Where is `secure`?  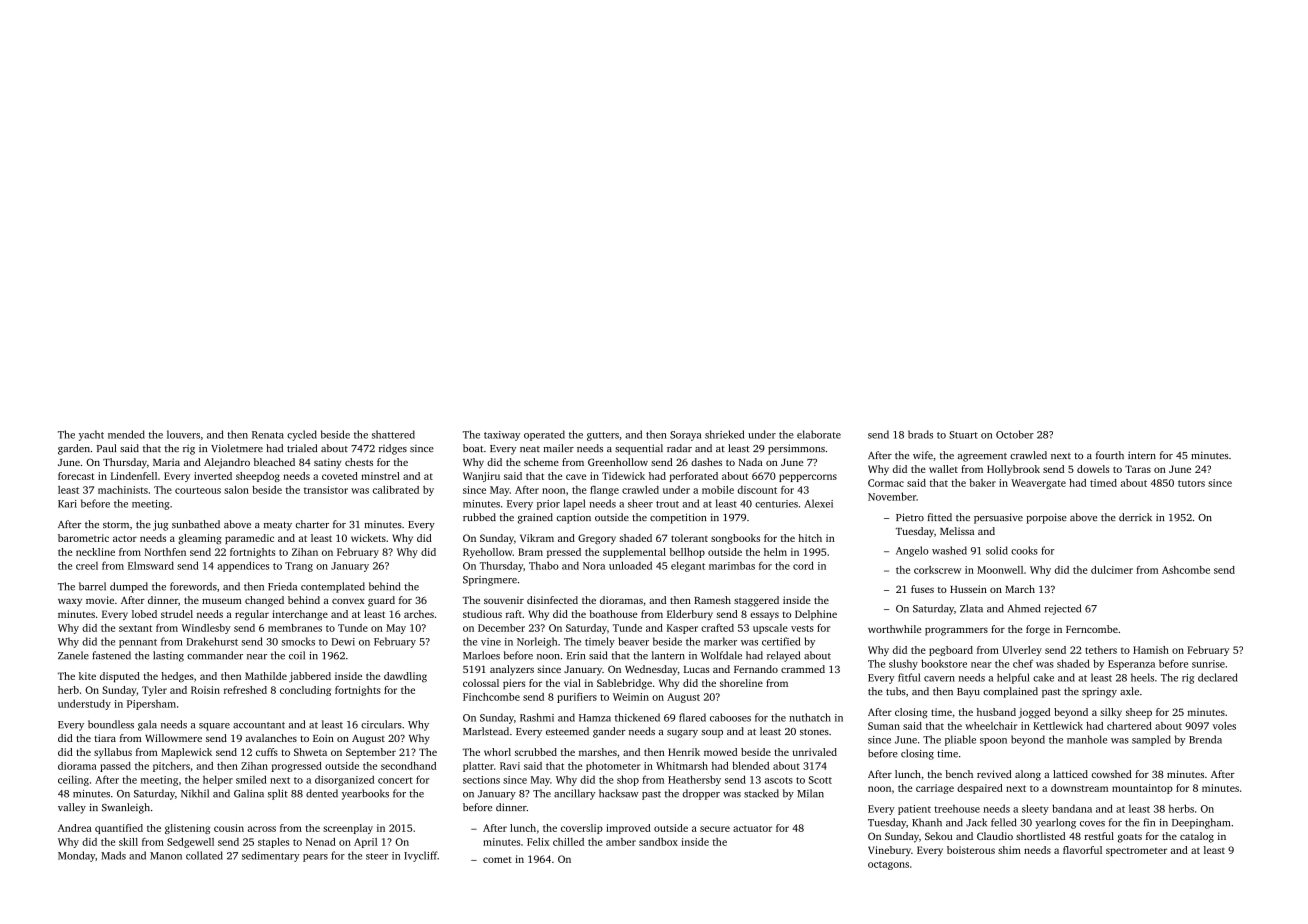 secure is located at coordinates (715, 829).
